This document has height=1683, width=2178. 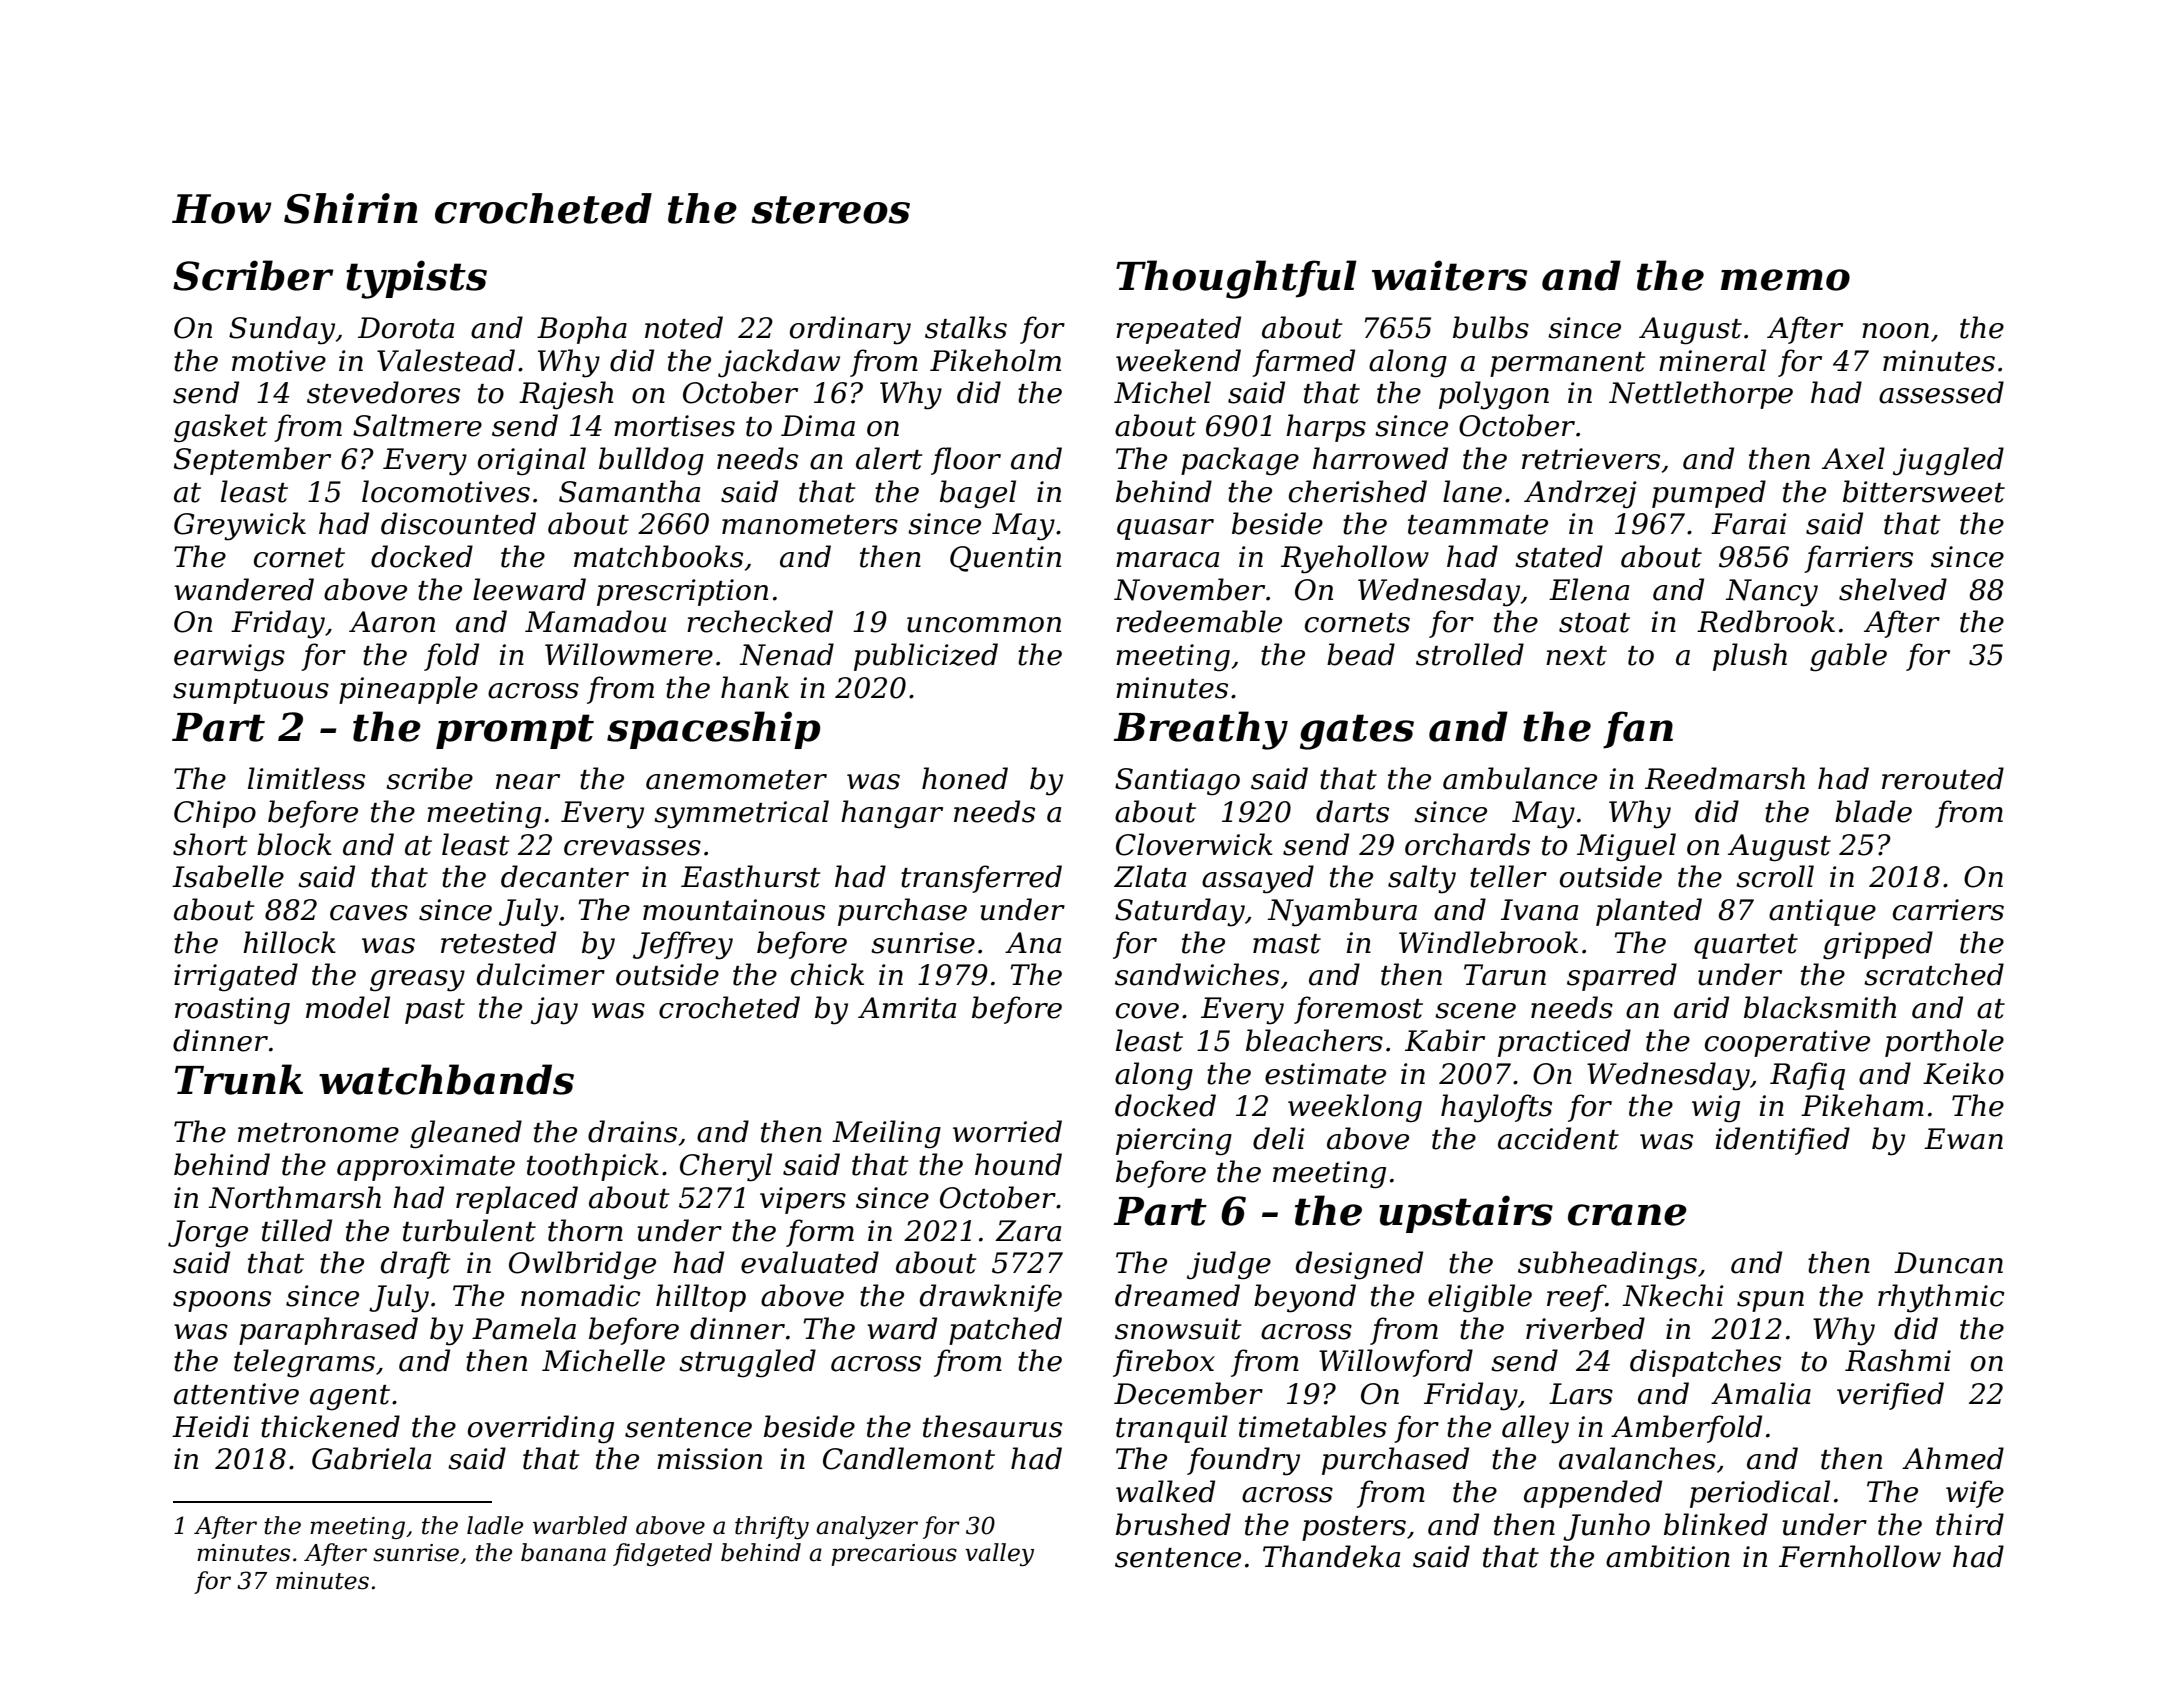 What do you see at coordinates (282, 330) in the document?
I see `Sunday` at bounding box center [282, 330].
